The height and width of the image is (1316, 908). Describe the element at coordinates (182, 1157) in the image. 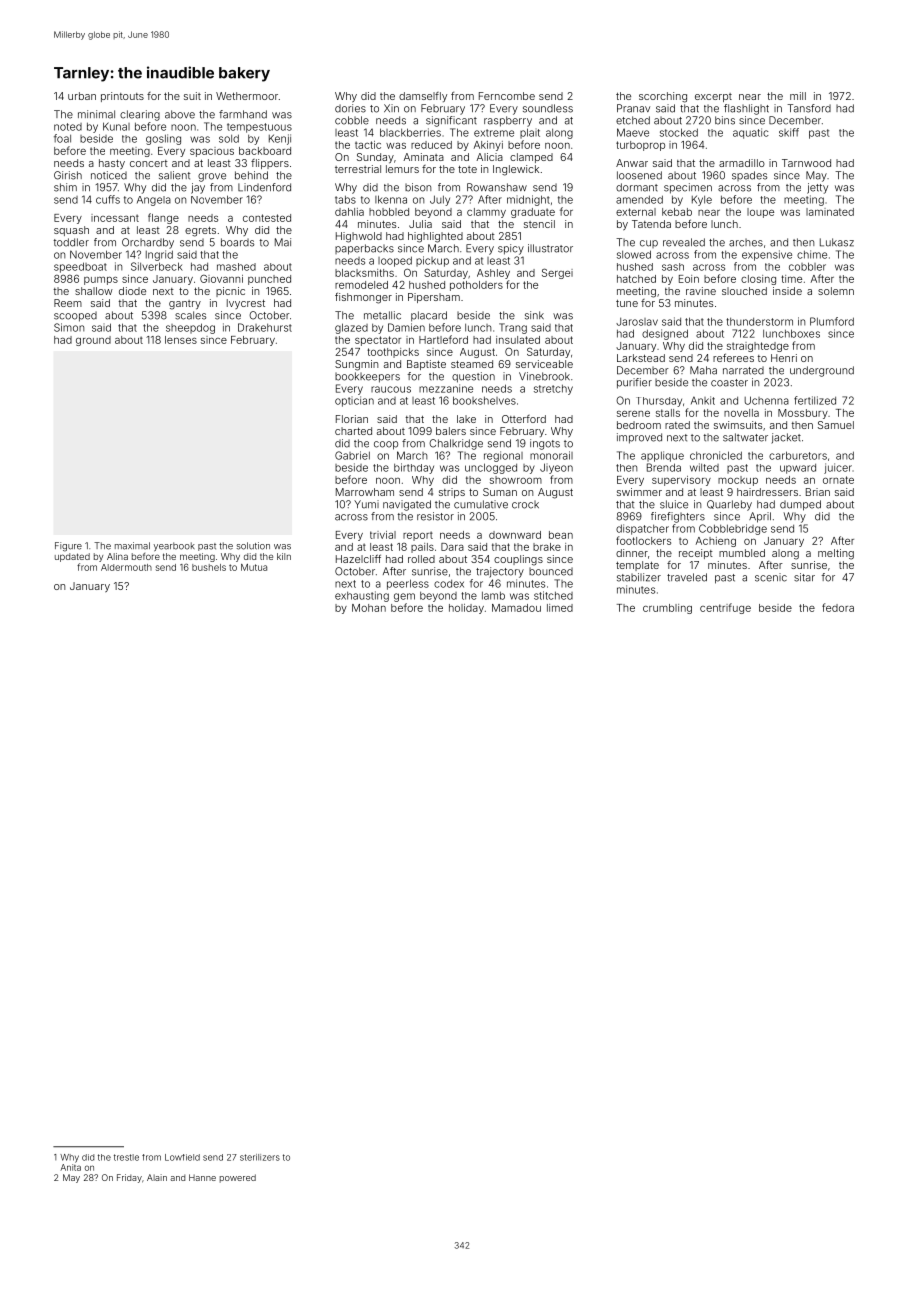

I see `Lowfield` at that location.
